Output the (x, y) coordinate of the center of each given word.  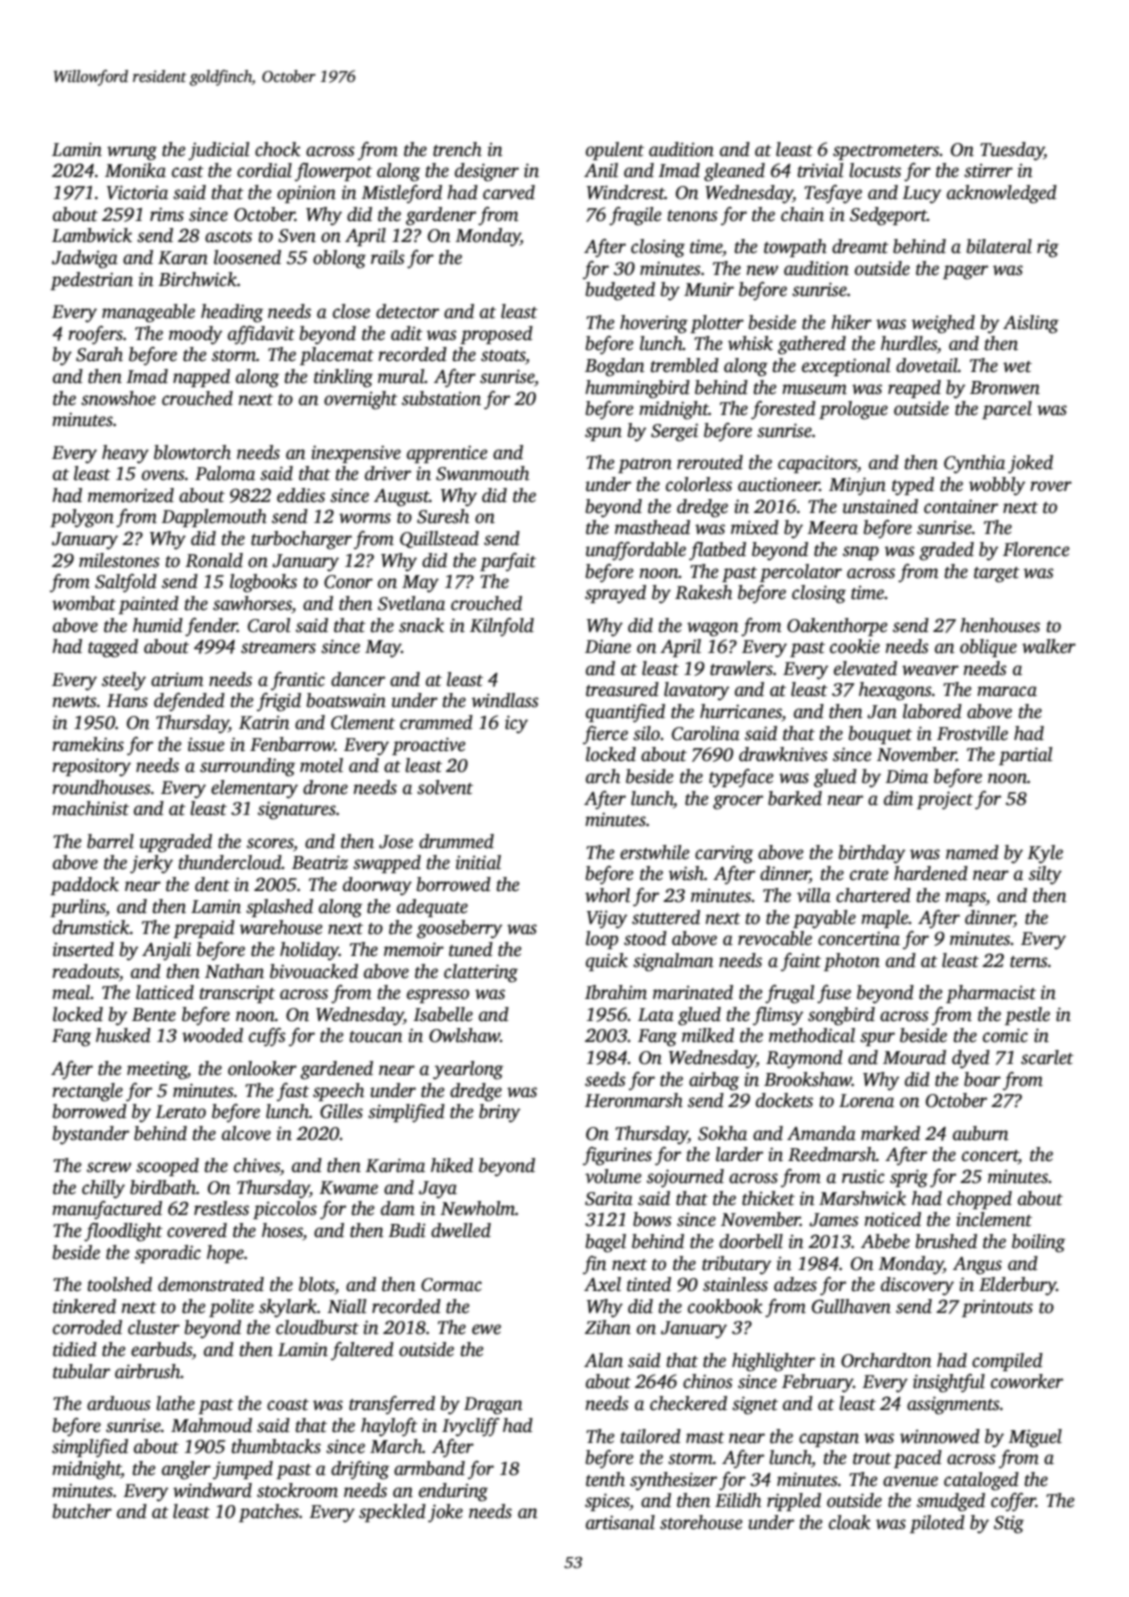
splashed (279, 908)
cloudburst (317, 1327)
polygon (82, 518)
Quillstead (439, 539)
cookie (855, 646)
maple (885, 919)
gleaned (734, 172)
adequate (432, 908)
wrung (132, 153)
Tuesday (1012, 151)
